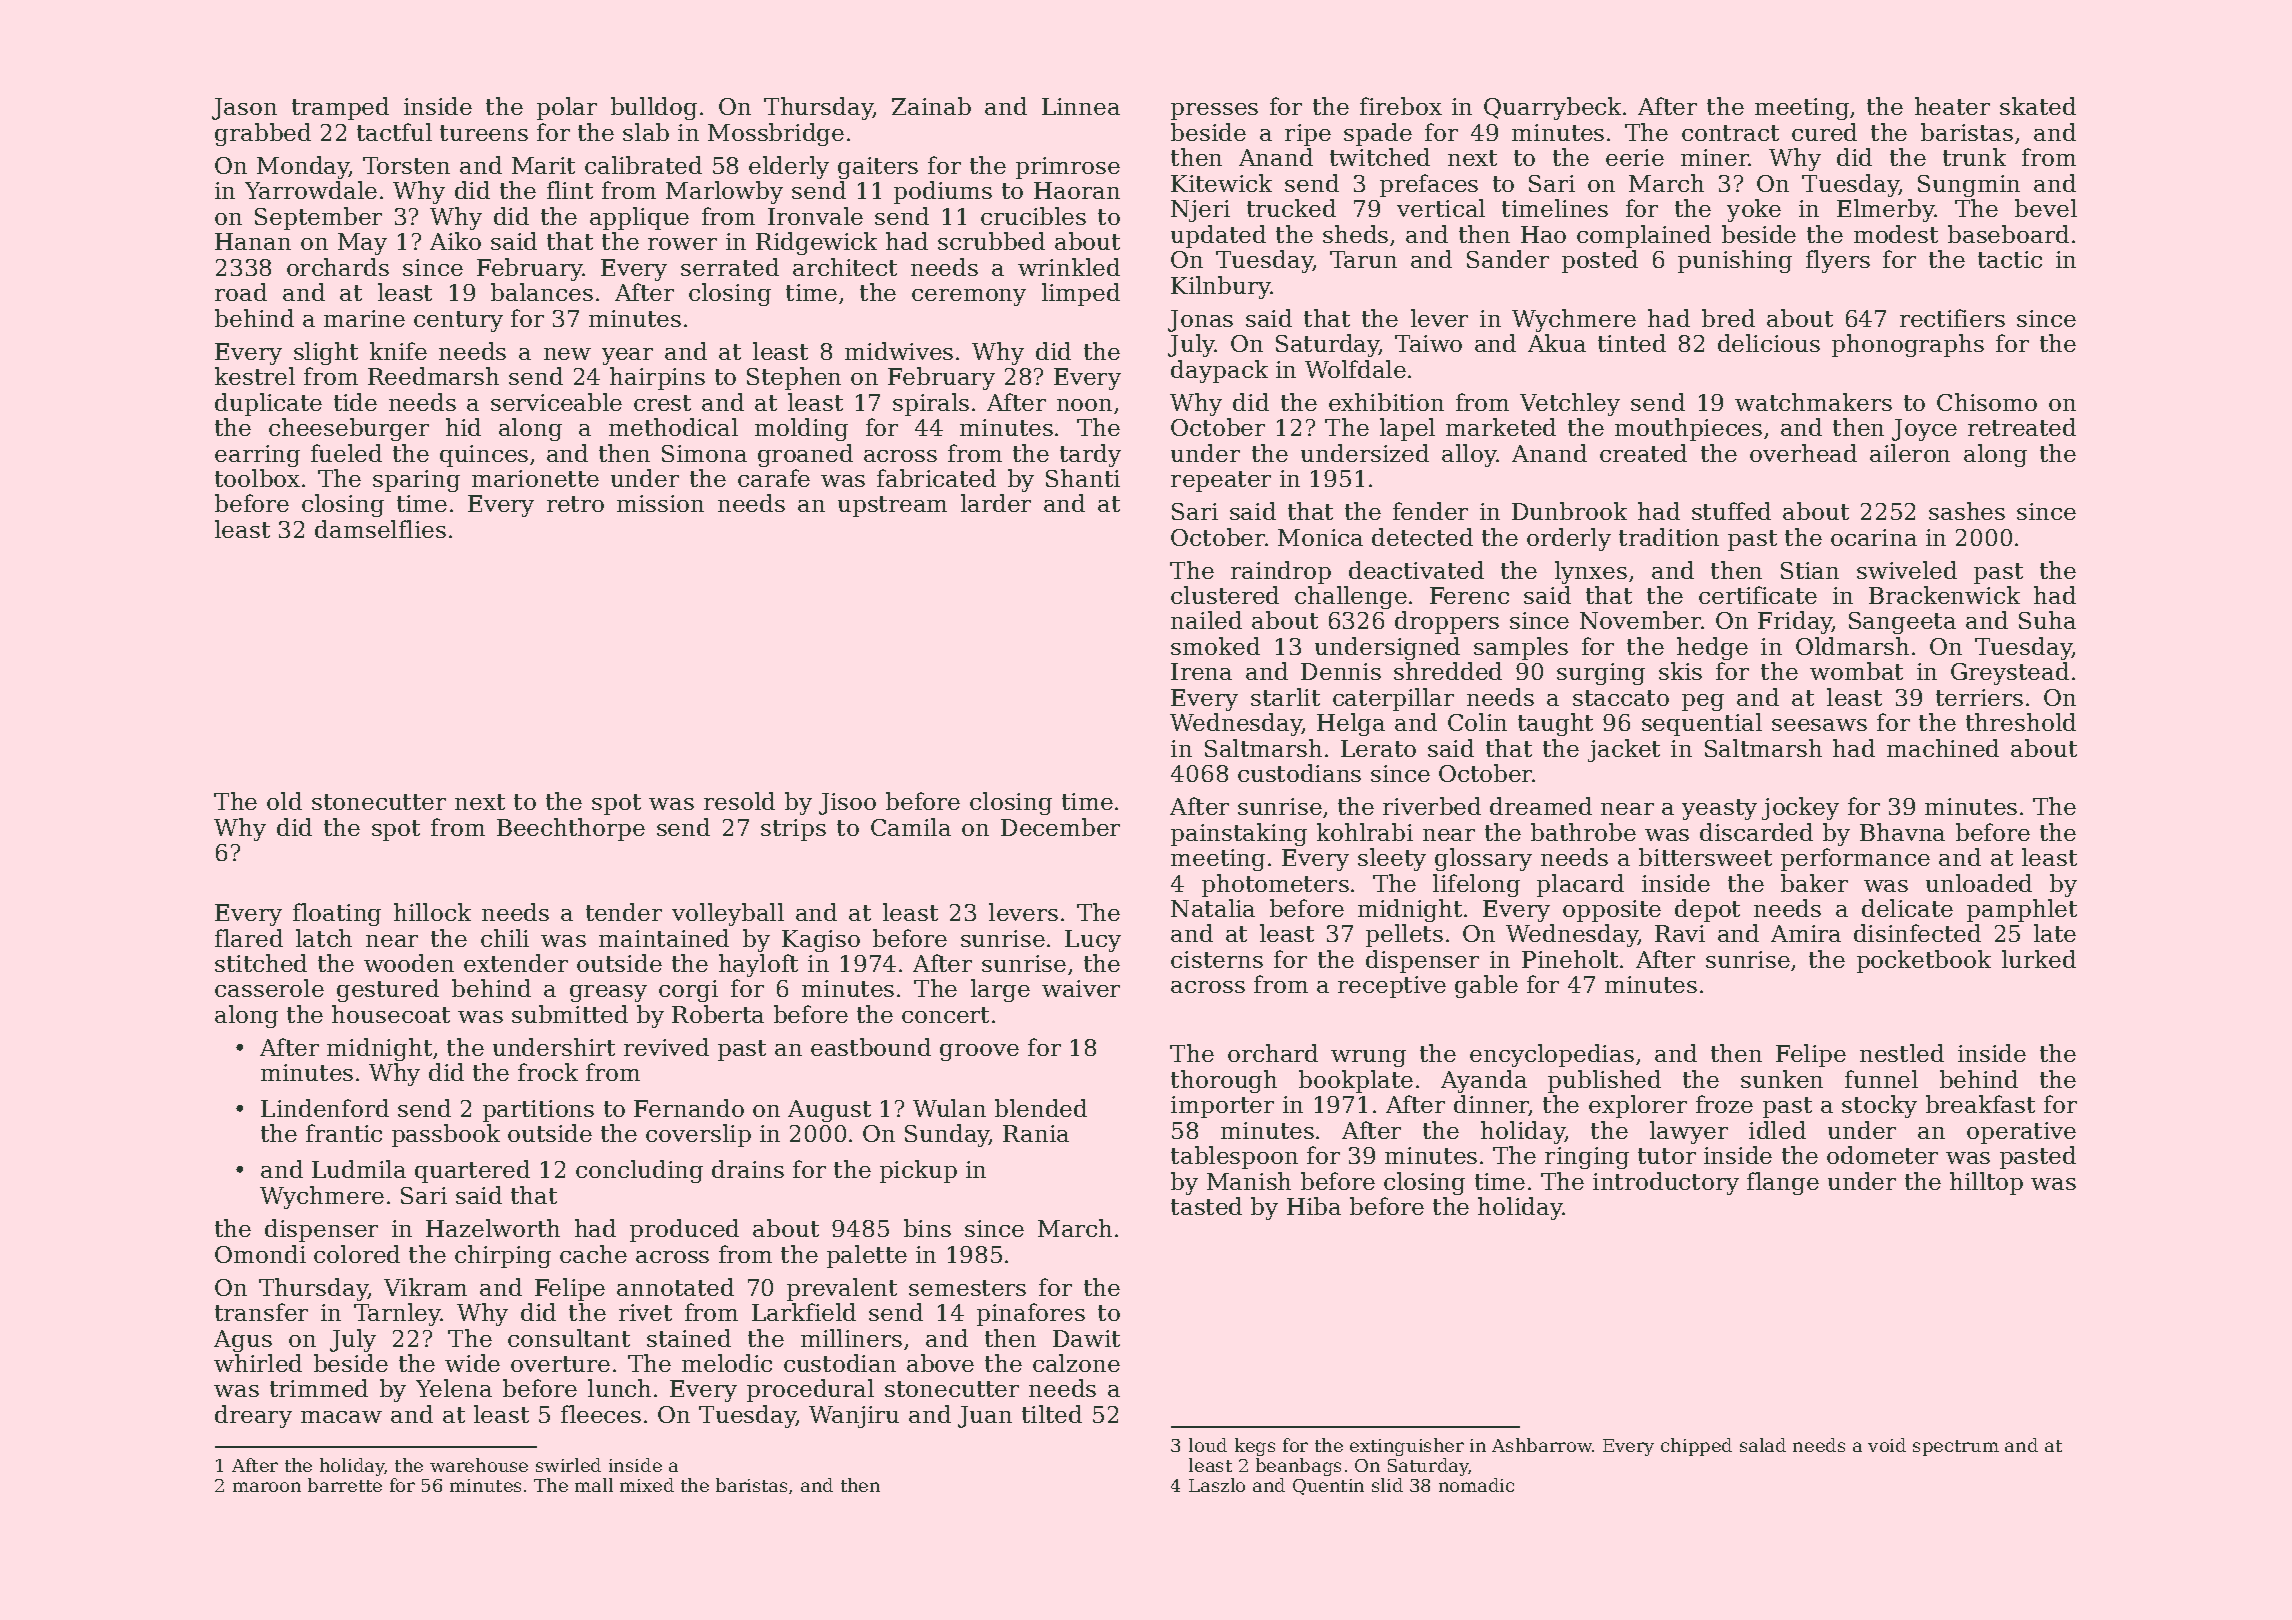 The height and width of the image is (1620, 2292). What do you see at coordinates (1924, 961) in the image?
I see `pocketbook` at bounding box center [1924, 961].
